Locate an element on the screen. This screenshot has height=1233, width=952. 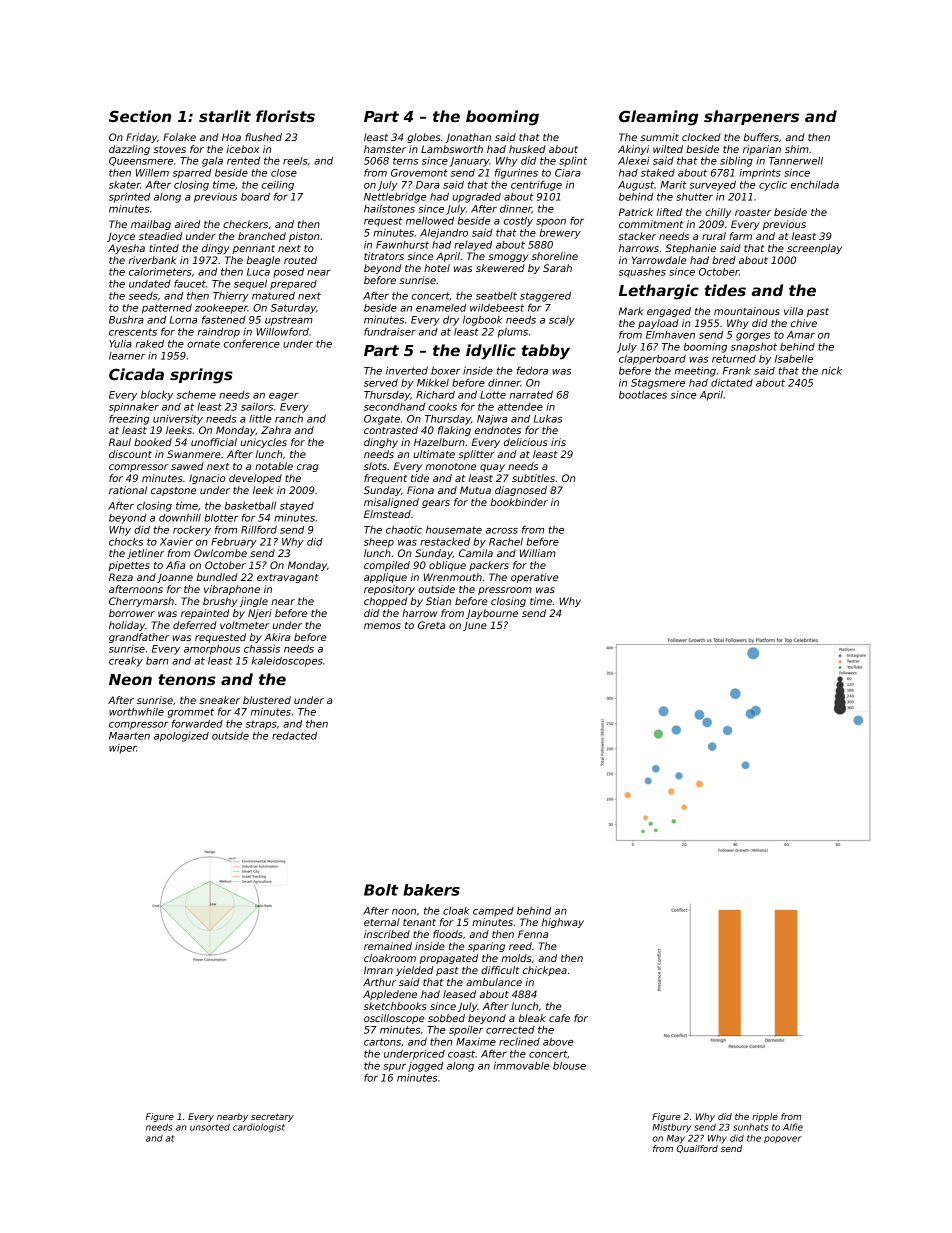
globes is located at coordinates (424, 138).
